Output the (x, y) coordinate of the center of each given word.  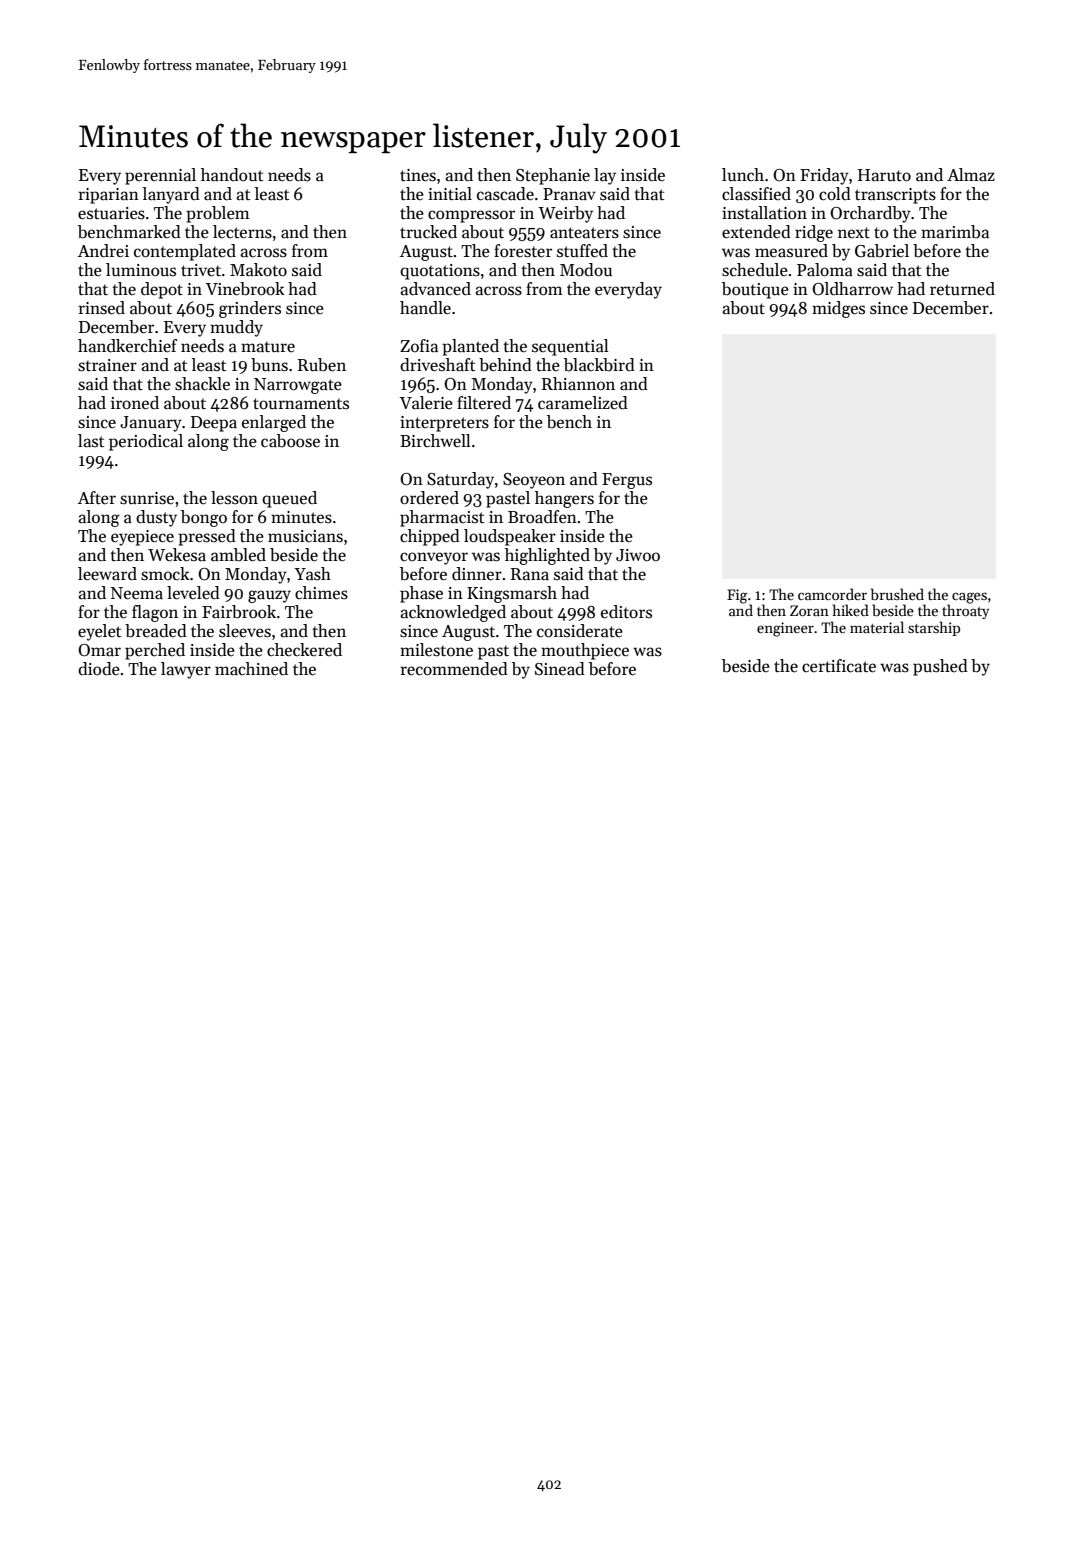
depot (162, 290)
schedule (755, 270)
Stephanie (553, 176)
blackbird (599, 365)
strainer (107, 365)
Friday (824, 176)
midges (838, 309)
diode (99, 669)
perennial (160, 176)
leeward (107, 574)
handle (425, 308)
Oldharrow (852, 289)
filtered (484, 403)
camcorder (832, 594)
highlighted (547, 556)
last (91, 441)
